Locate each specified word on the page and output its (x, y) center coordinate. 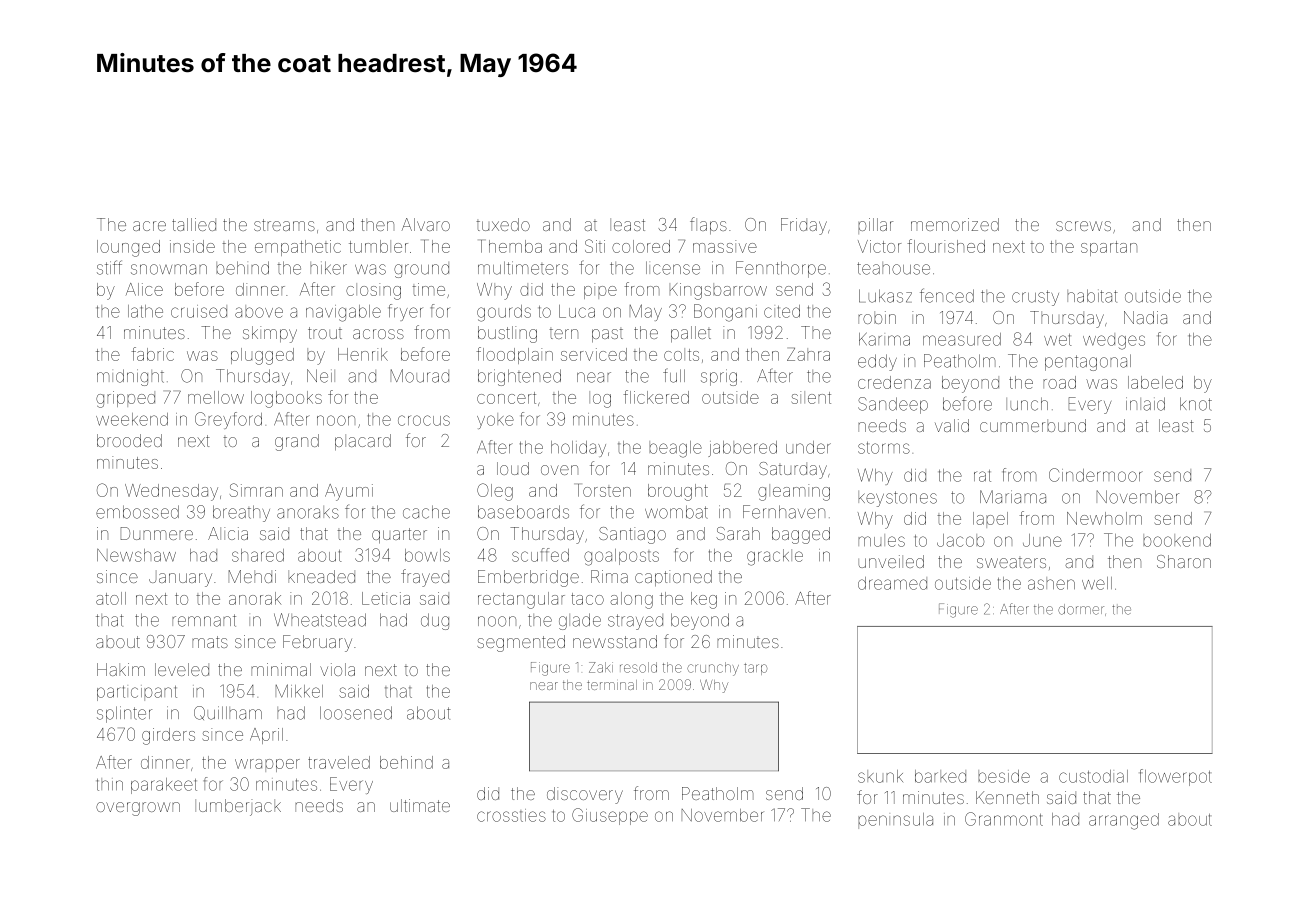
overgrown (138, 809)
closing (373, 291)
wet (1058, 340)
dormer (1081, 609)
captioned (673, 578)
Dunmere (157, 533)
